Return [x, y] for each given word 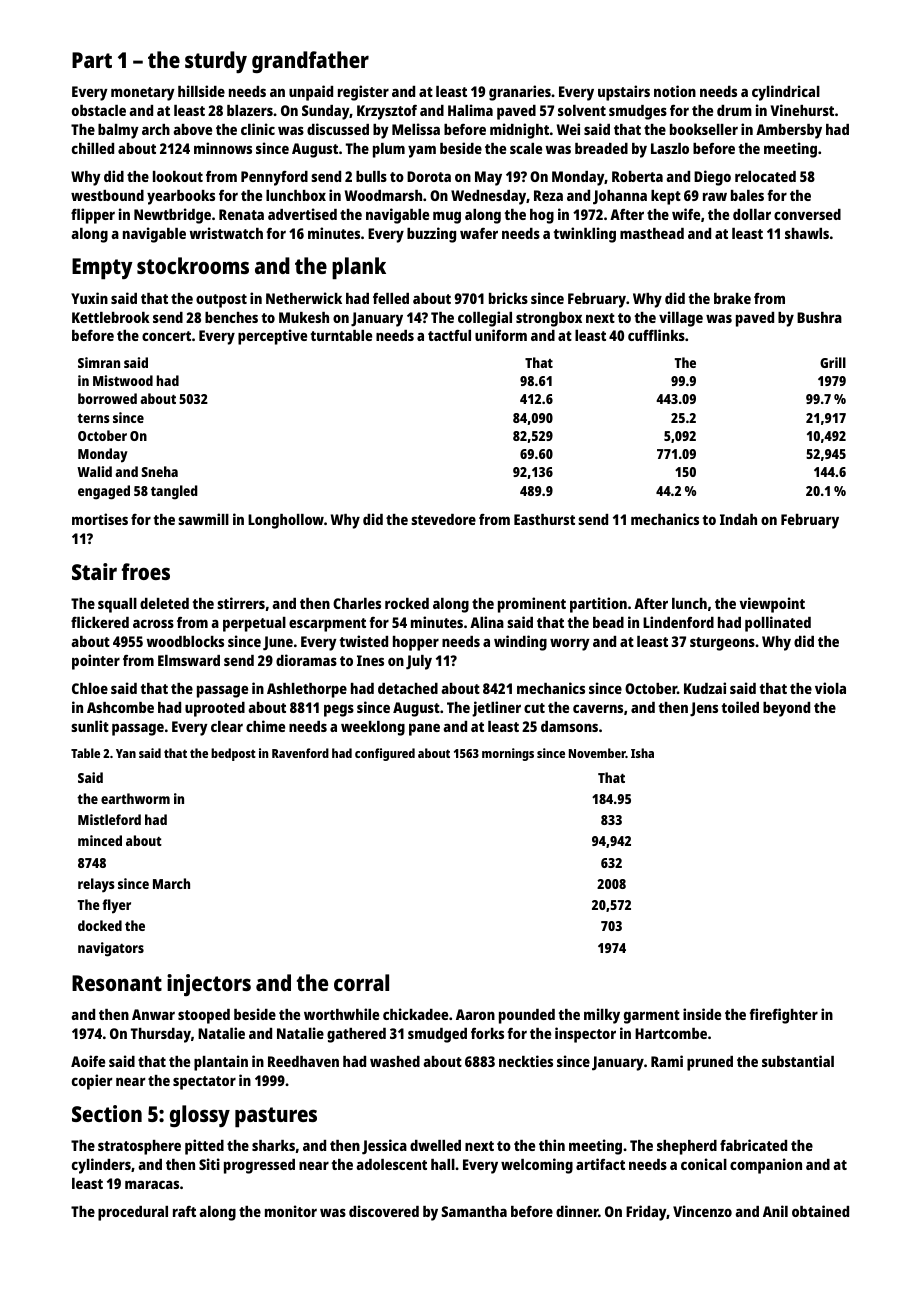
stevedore [443, 519]
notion [675, 91]
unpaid [311, 93]
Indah [738, 519]
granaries [520, 93]
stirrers [241, 603]
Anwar [153, 1014]
